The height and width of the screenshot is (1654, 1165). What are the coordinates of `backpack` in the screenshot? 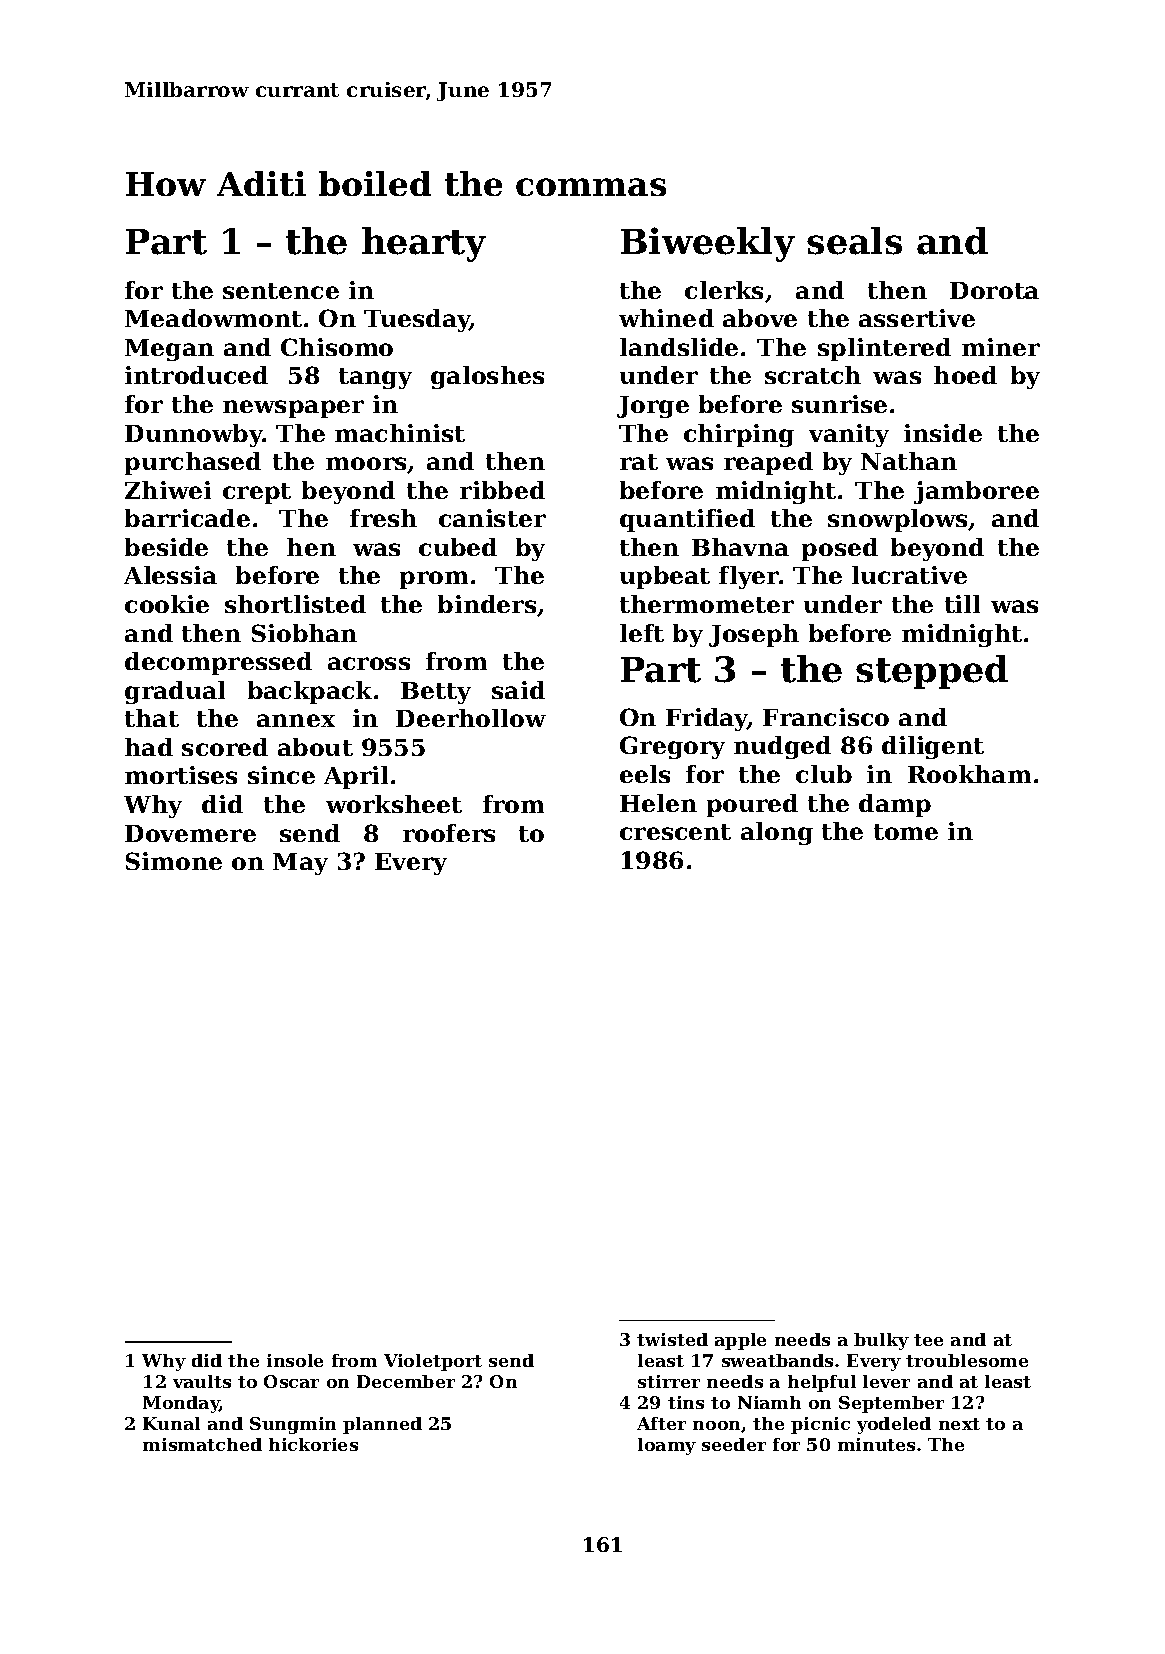 It's located at (310, 692).
